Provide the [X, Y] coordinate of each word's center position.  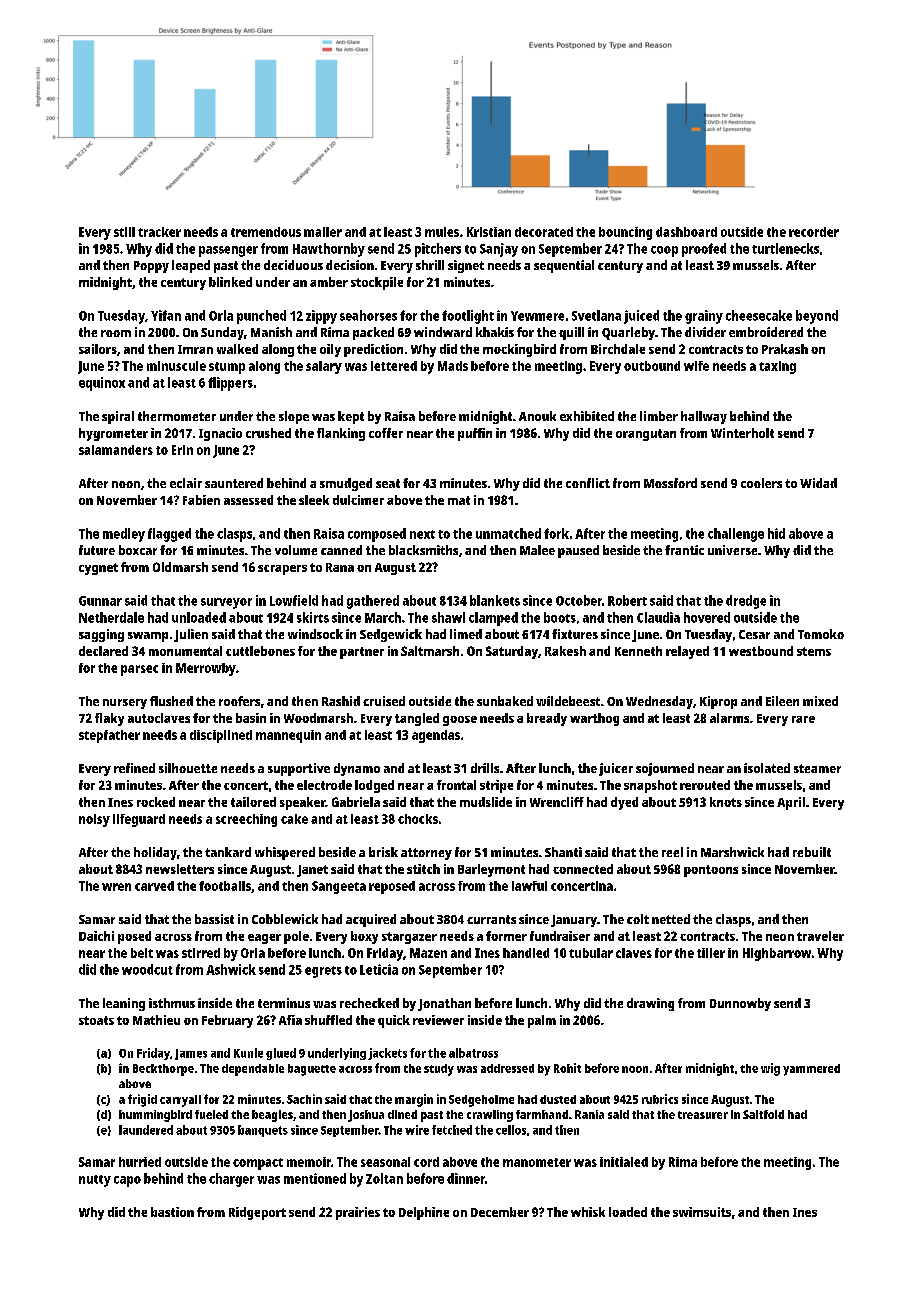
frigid [142, 1100]
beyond [817, 317]
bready [547, 719]
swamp [148, 637]
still [124, 232]
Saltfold [763, 1114]
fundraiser [560, 936]
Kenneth [638, 651]
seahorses [368, 315]
